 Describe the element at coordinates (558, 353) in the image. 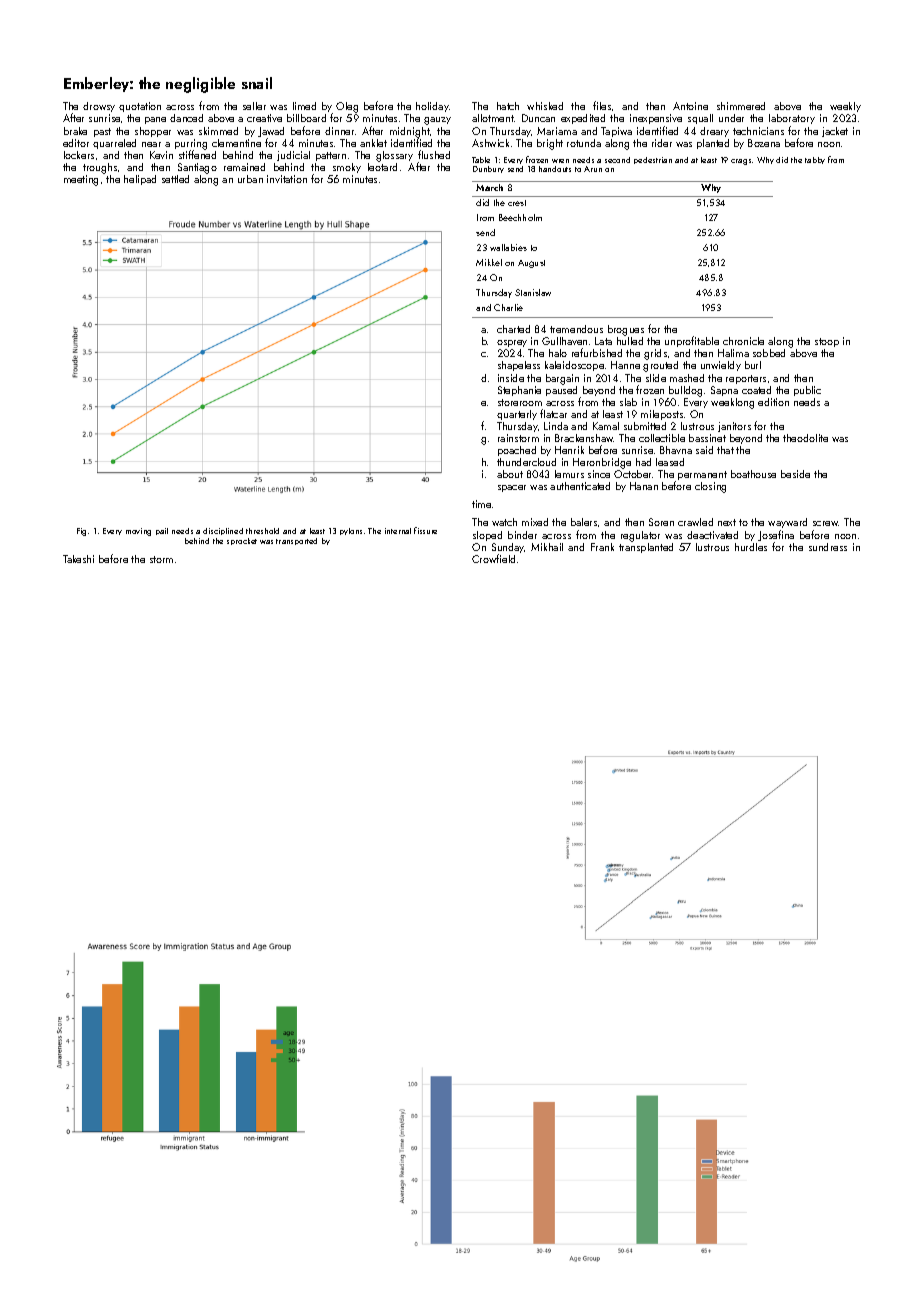

I see `halo` at that location.
